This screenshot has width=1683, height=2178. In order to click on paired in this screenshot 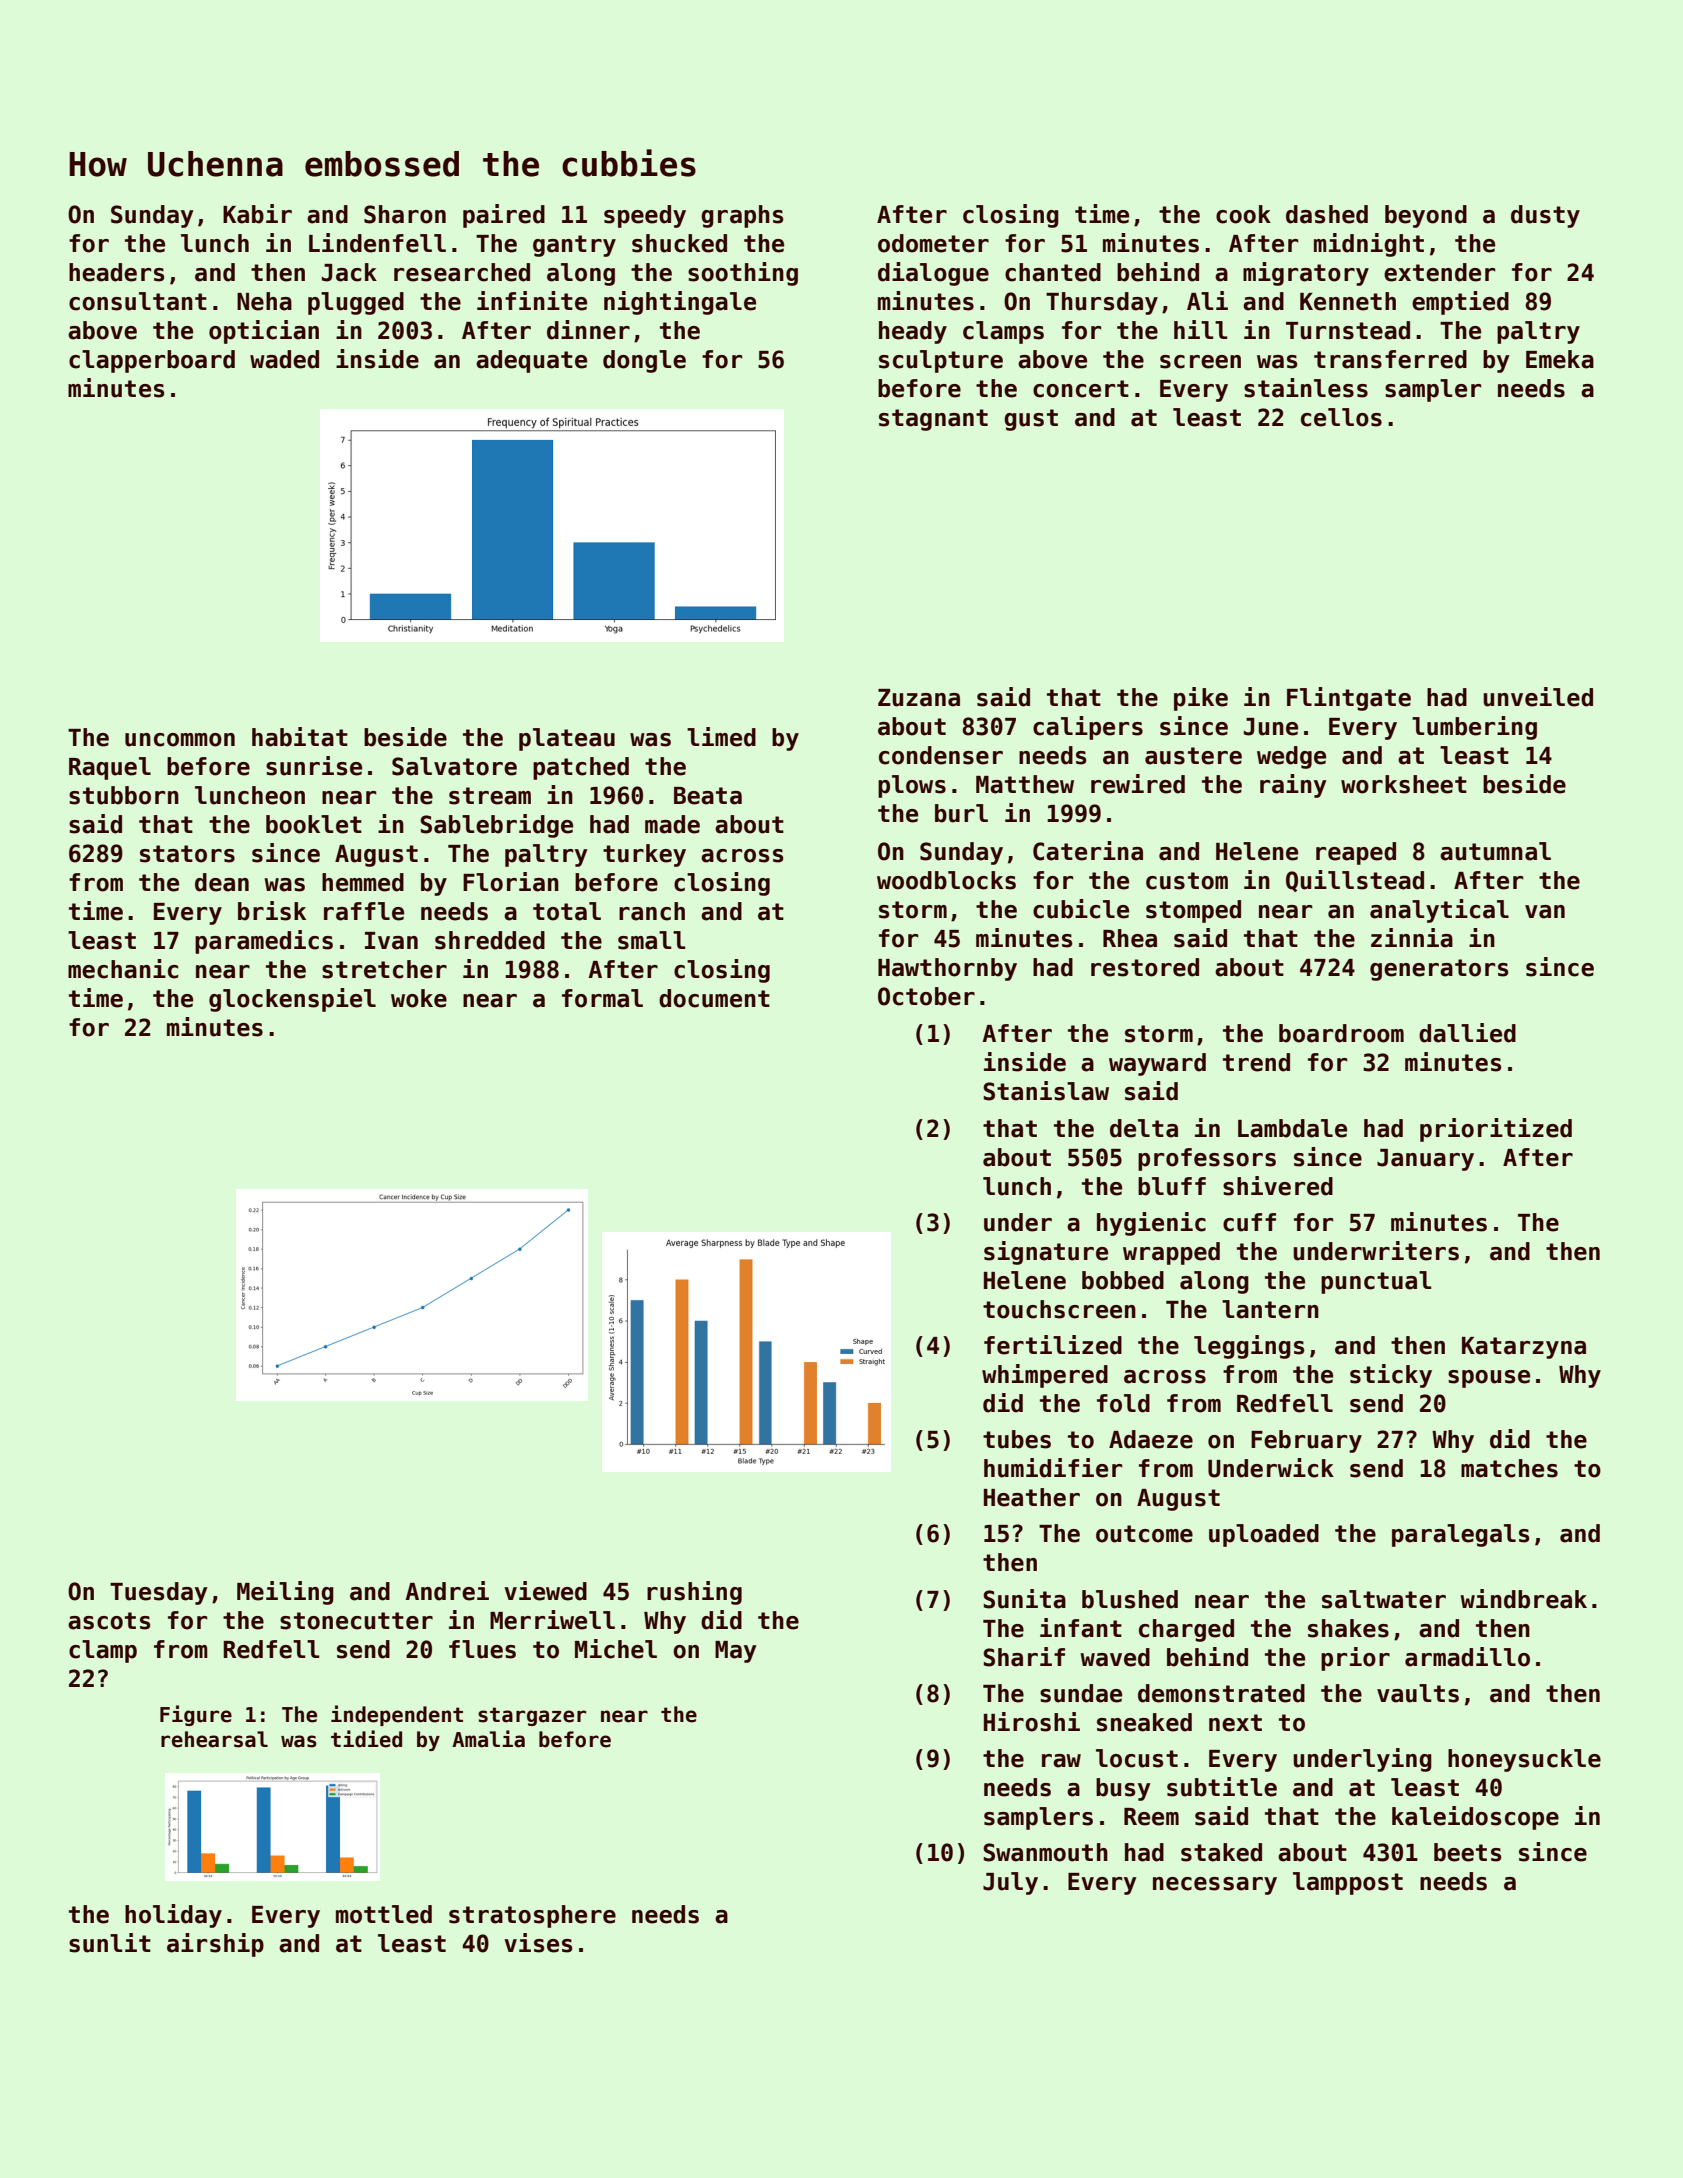, I will do `click(504, 216)`.
